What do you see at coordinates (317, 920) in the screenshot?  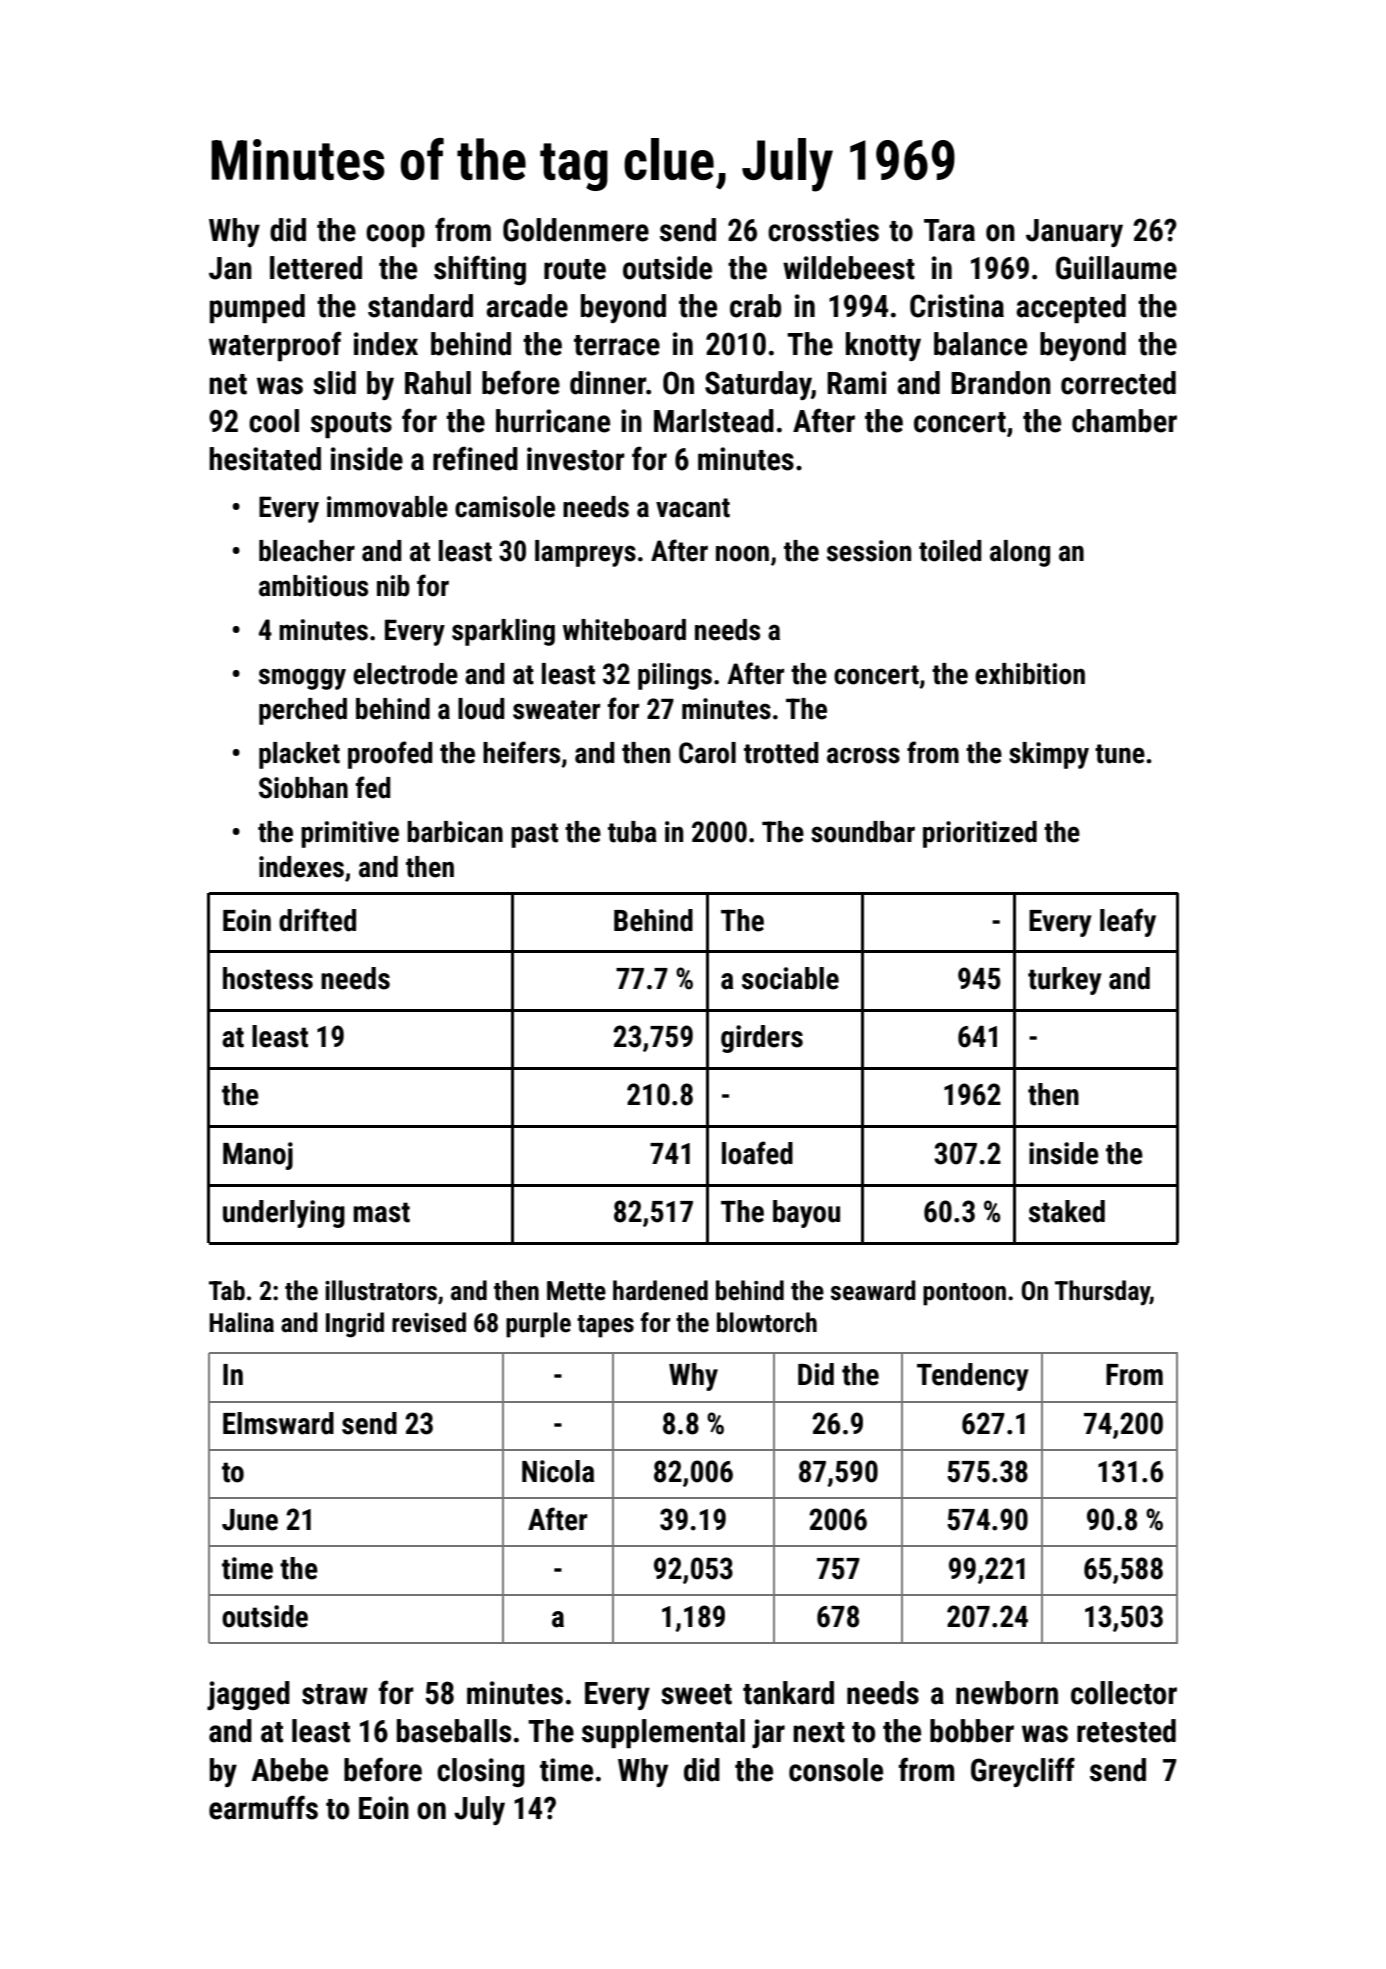 I see `drifted` at bounding box center [317, 920].
